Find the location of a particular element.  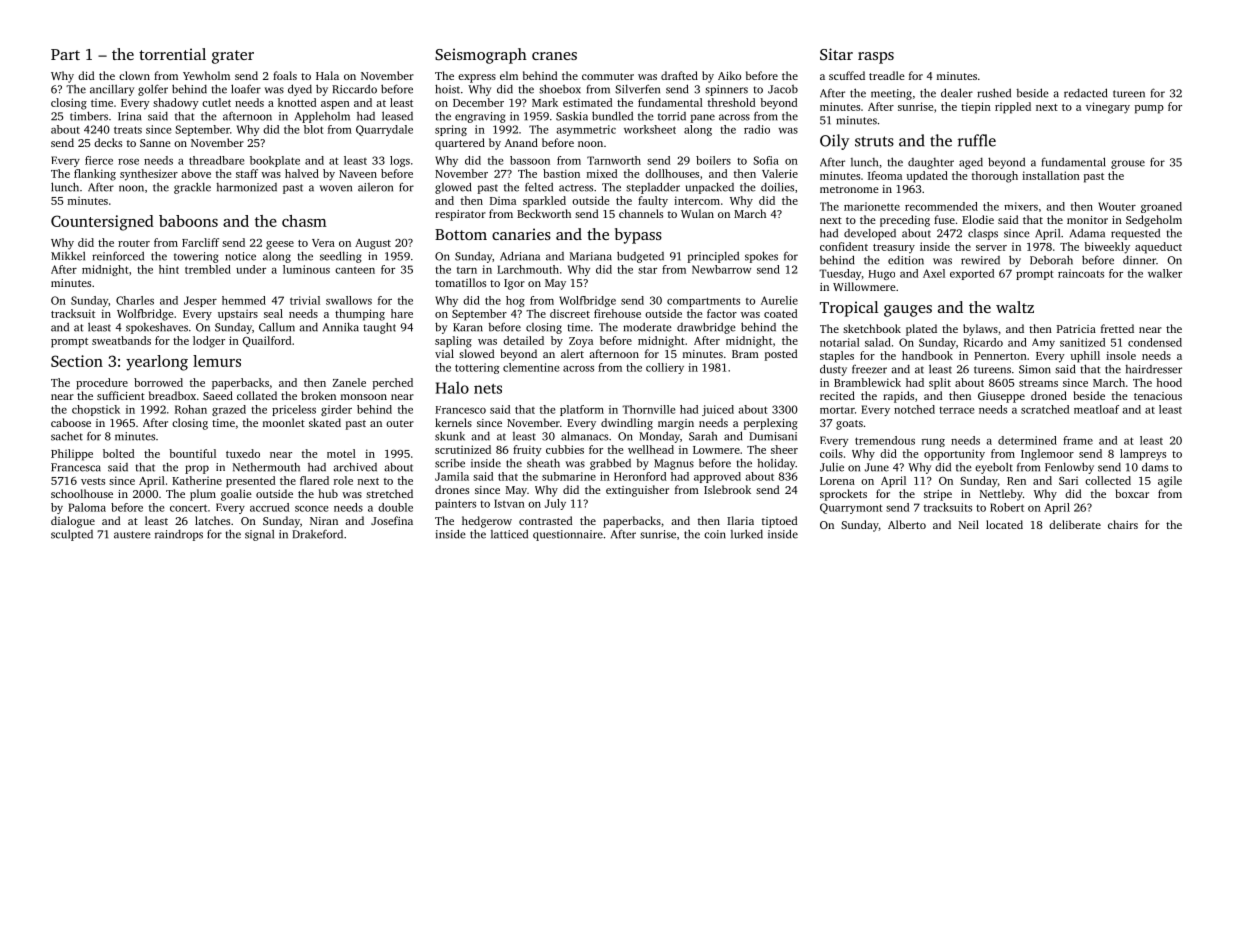

grater is located at coordinates (233, 57).
